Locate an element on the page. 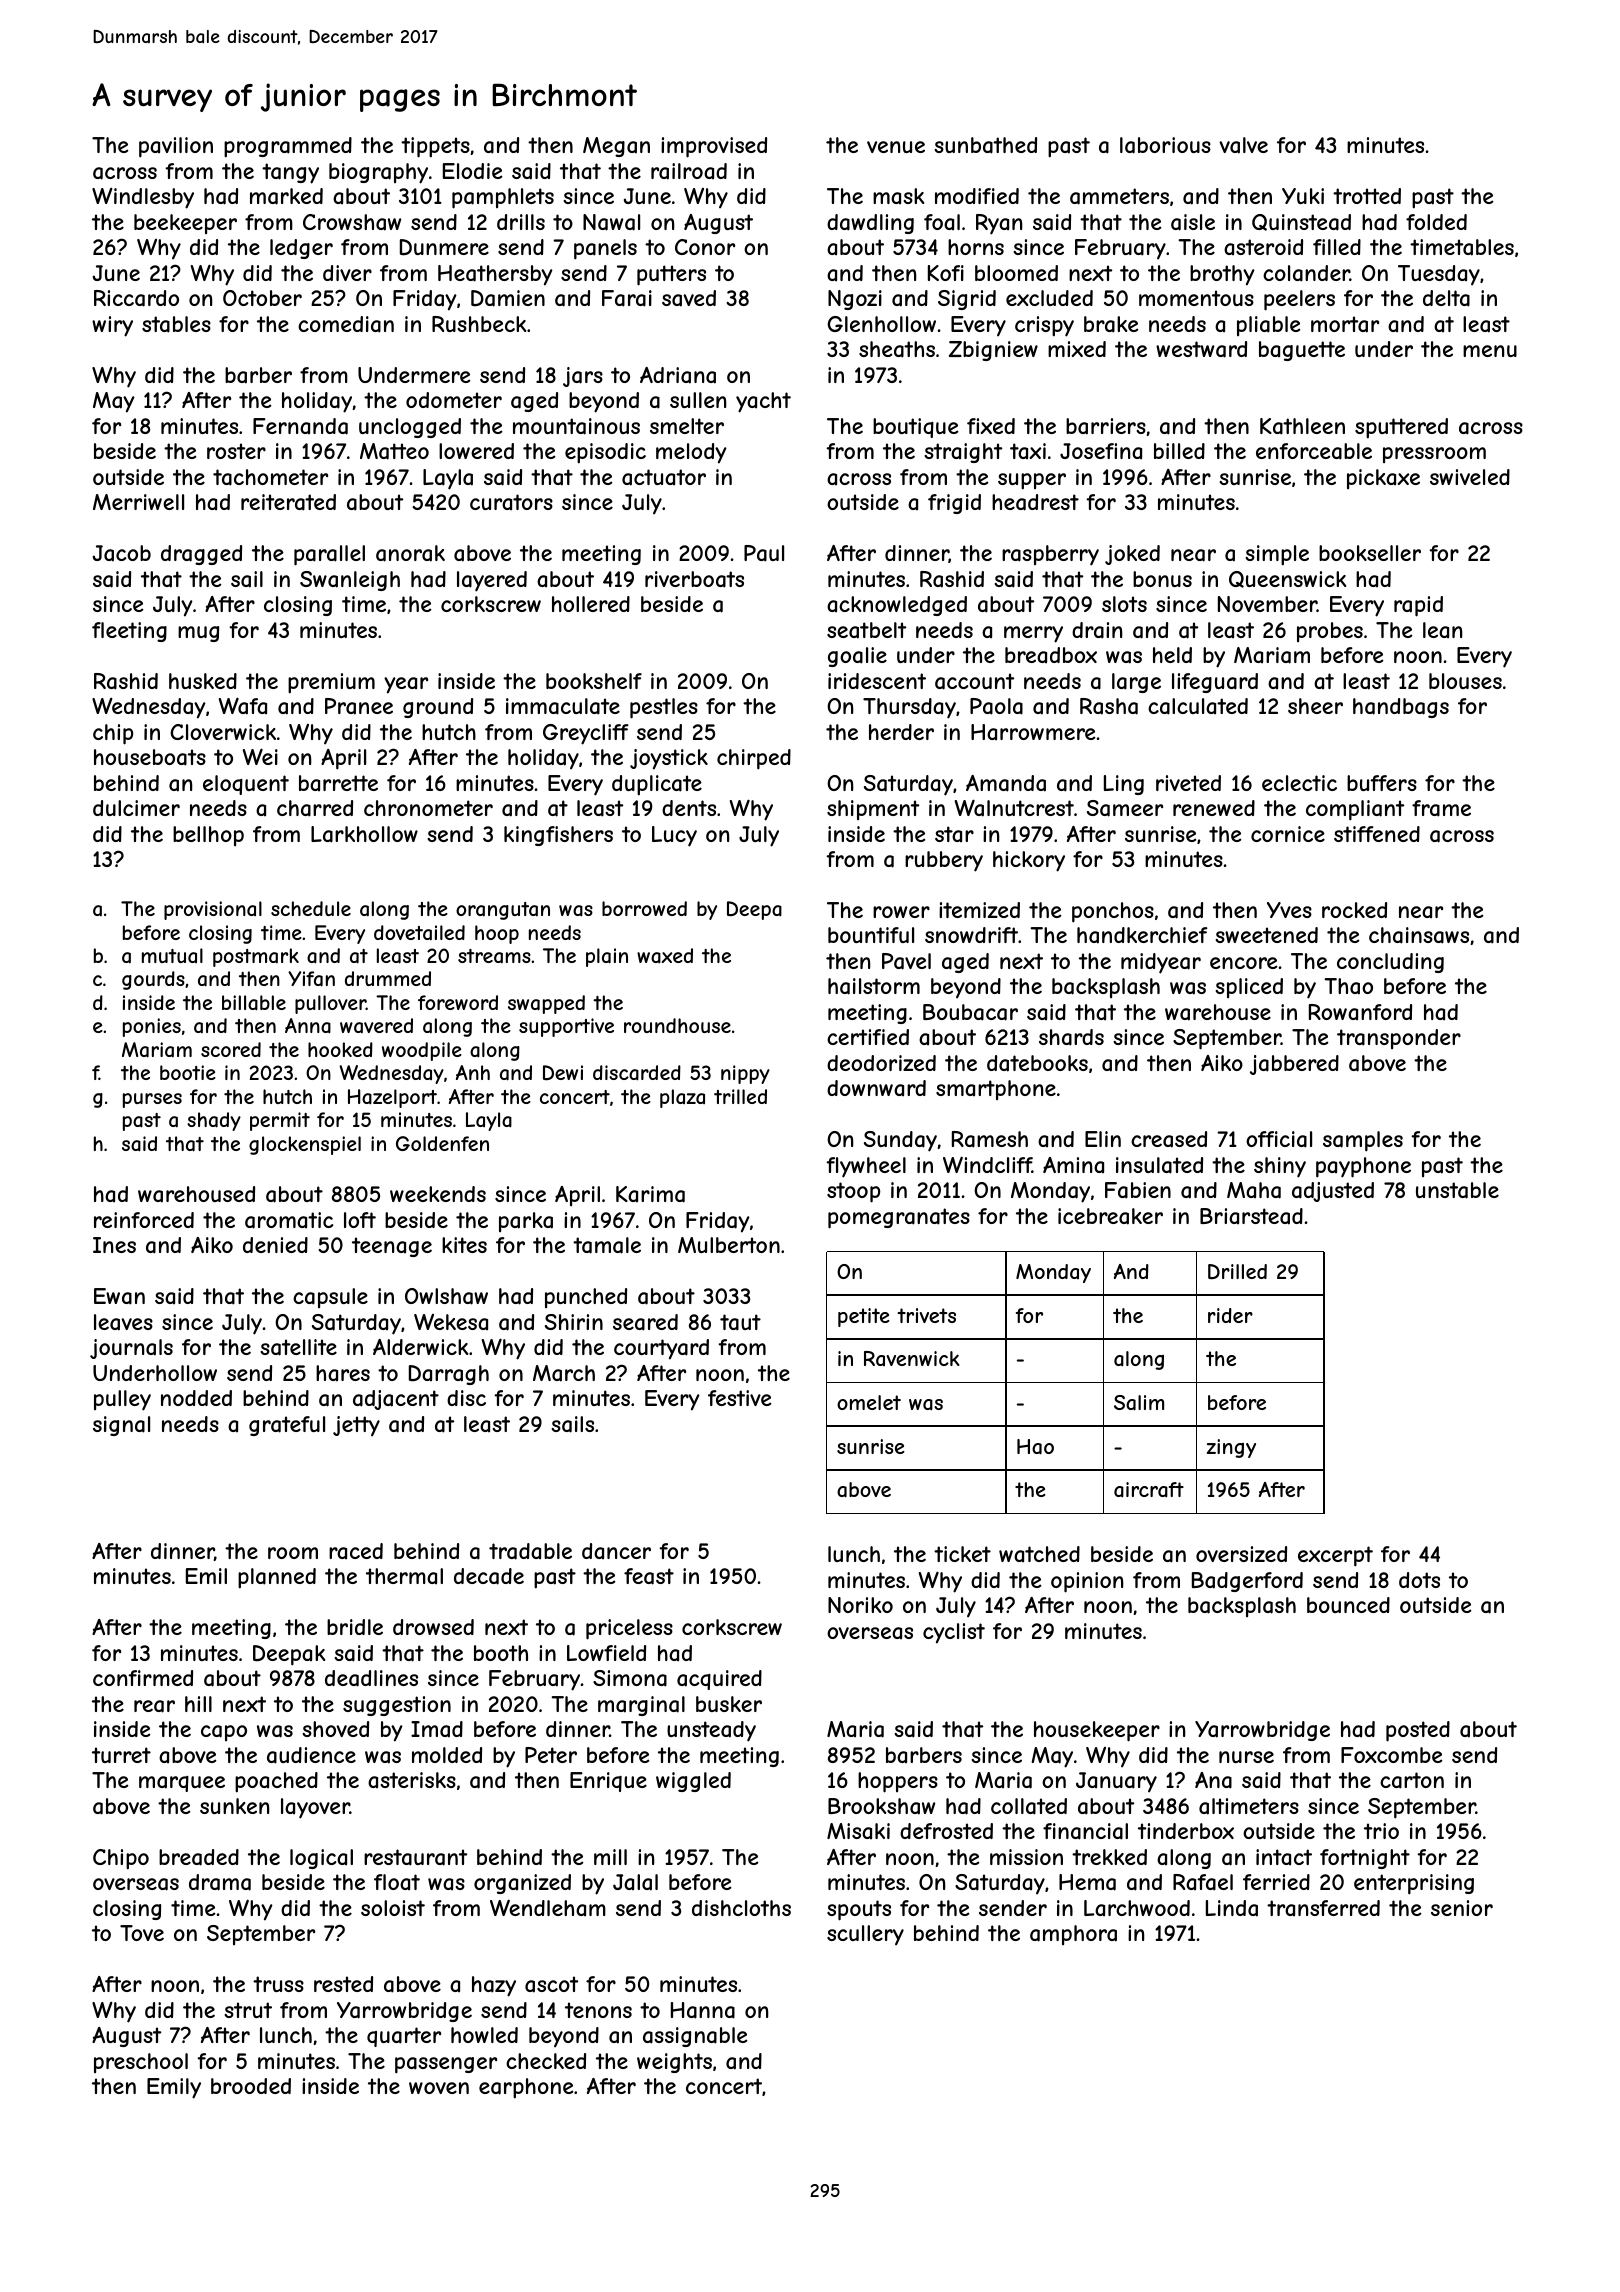  Windlesby is located at coordinates (143, 198).
